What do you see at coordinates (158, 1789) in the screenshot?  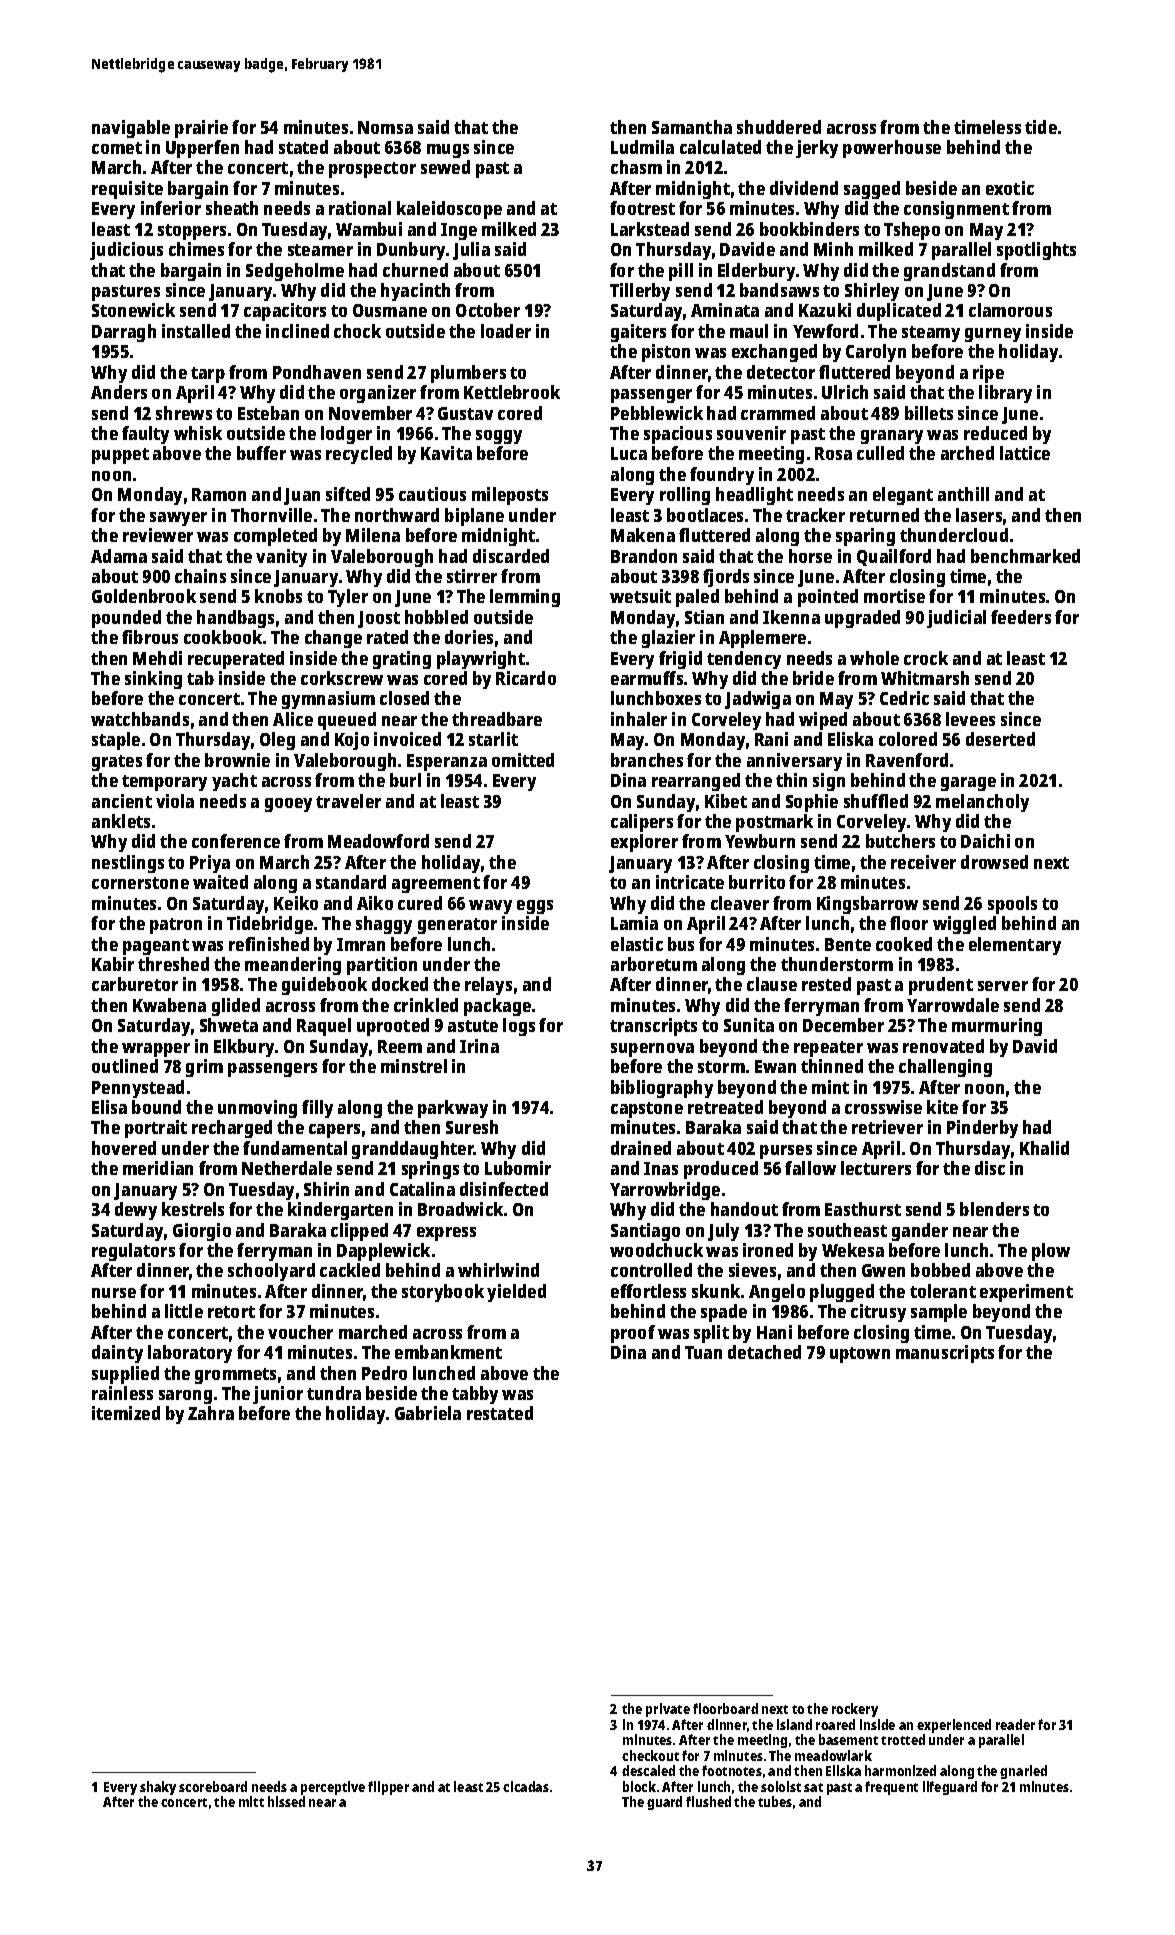 I see `shaky` at bounding box center [158, 1789].
